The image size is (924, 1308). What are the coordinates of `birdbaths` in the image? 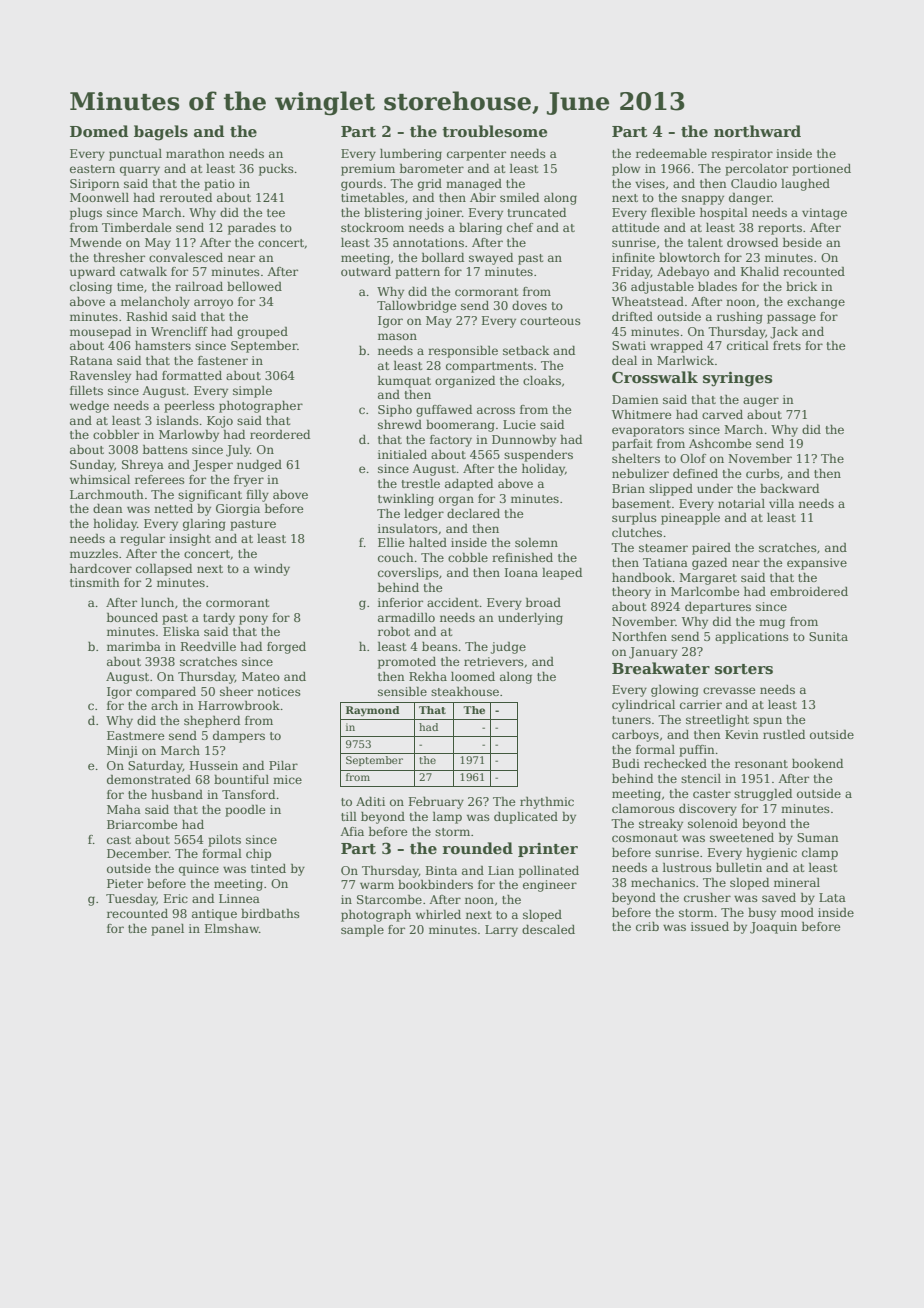 It's located at (270, 913).
